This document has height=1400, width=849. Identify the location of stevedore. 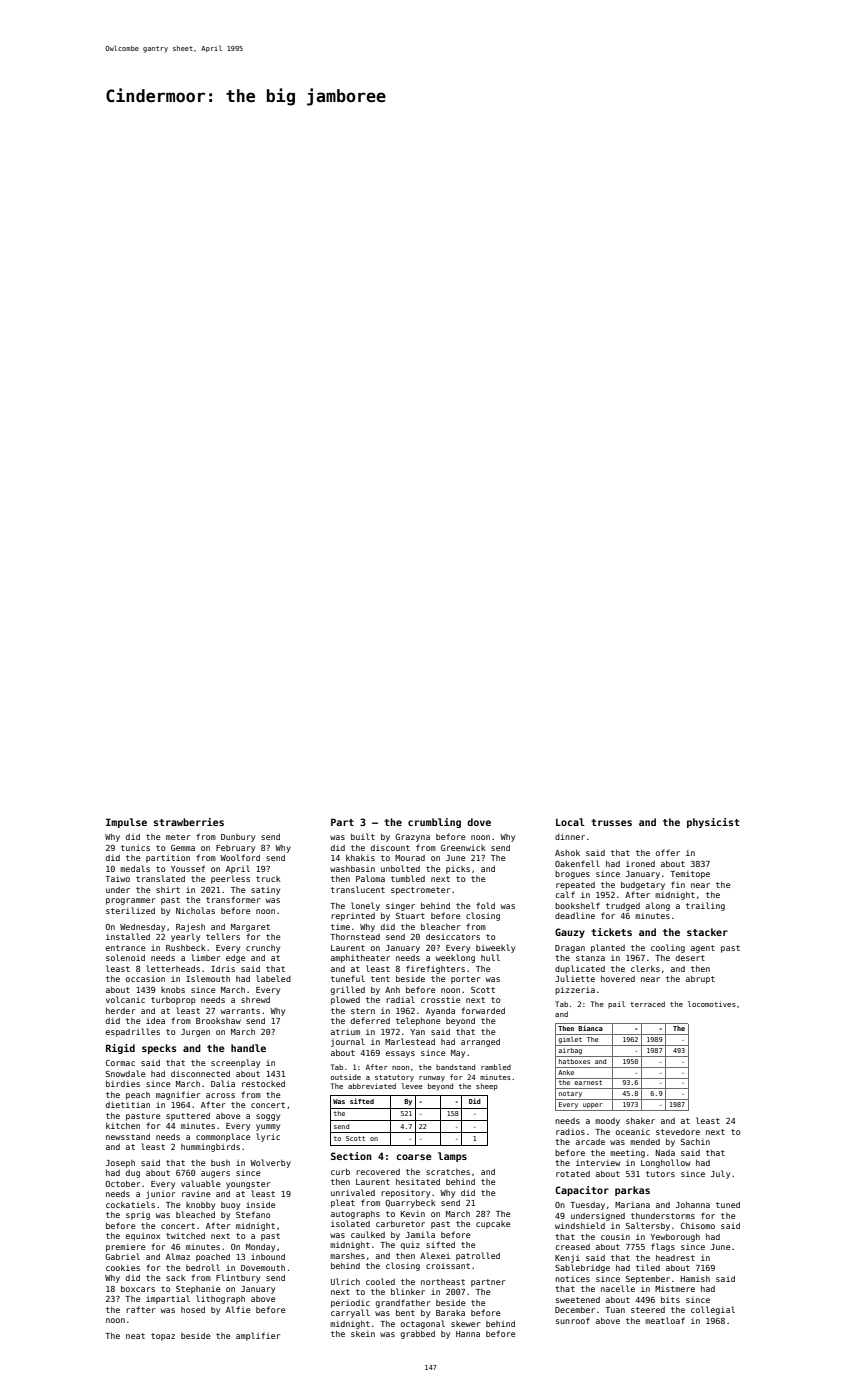
(678, 1132).
